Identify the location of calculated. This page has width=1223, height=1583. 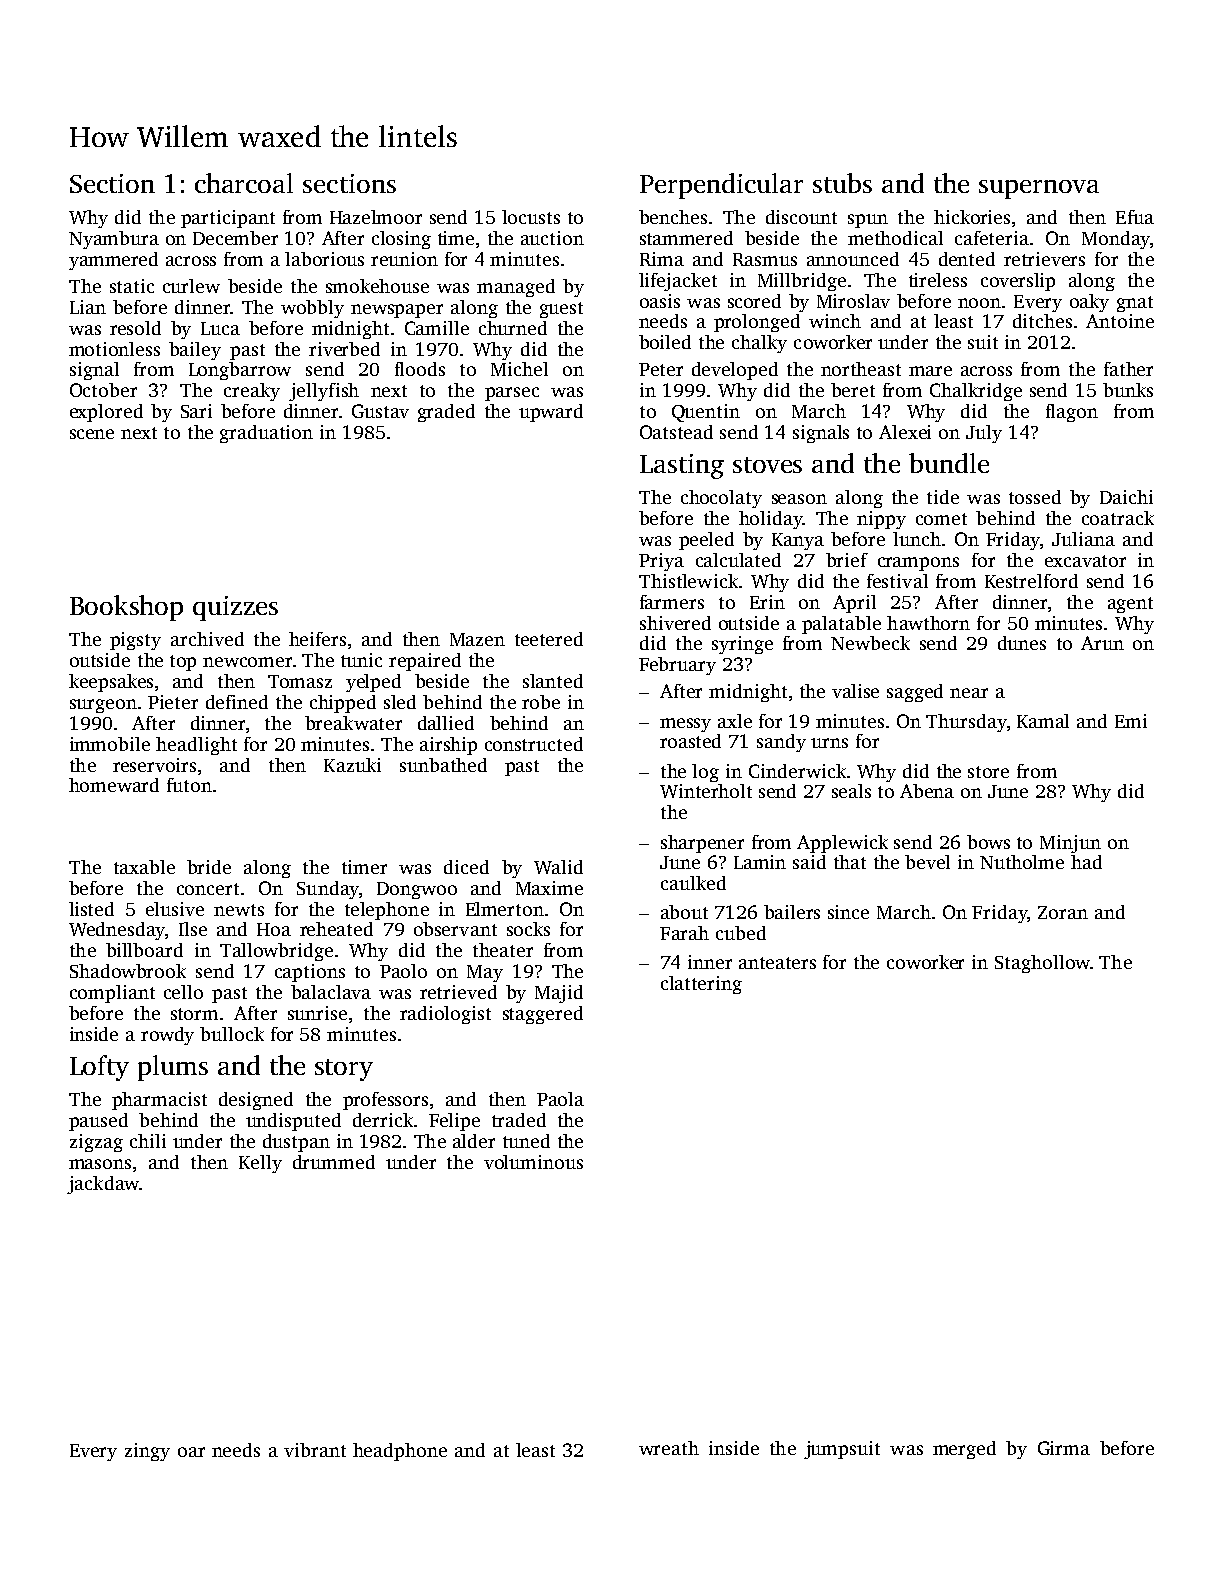
(738, 560).
